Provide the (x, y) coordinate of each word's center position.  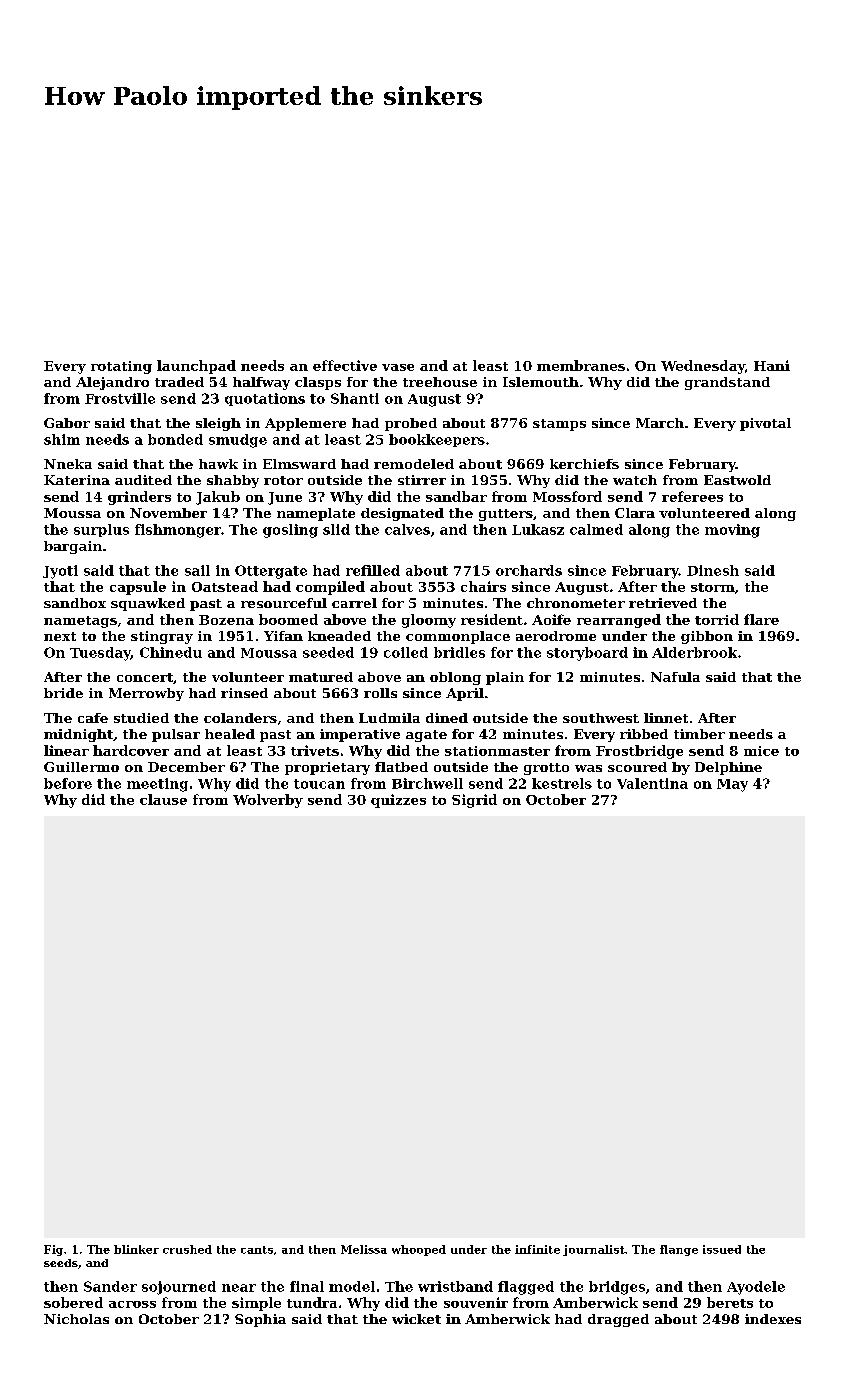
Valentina (652, 783)
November (168, 513)
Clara (635, 513)
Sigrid (474, 801)
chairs (483, 586)
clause (163, 799)
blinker (136, 1249)
